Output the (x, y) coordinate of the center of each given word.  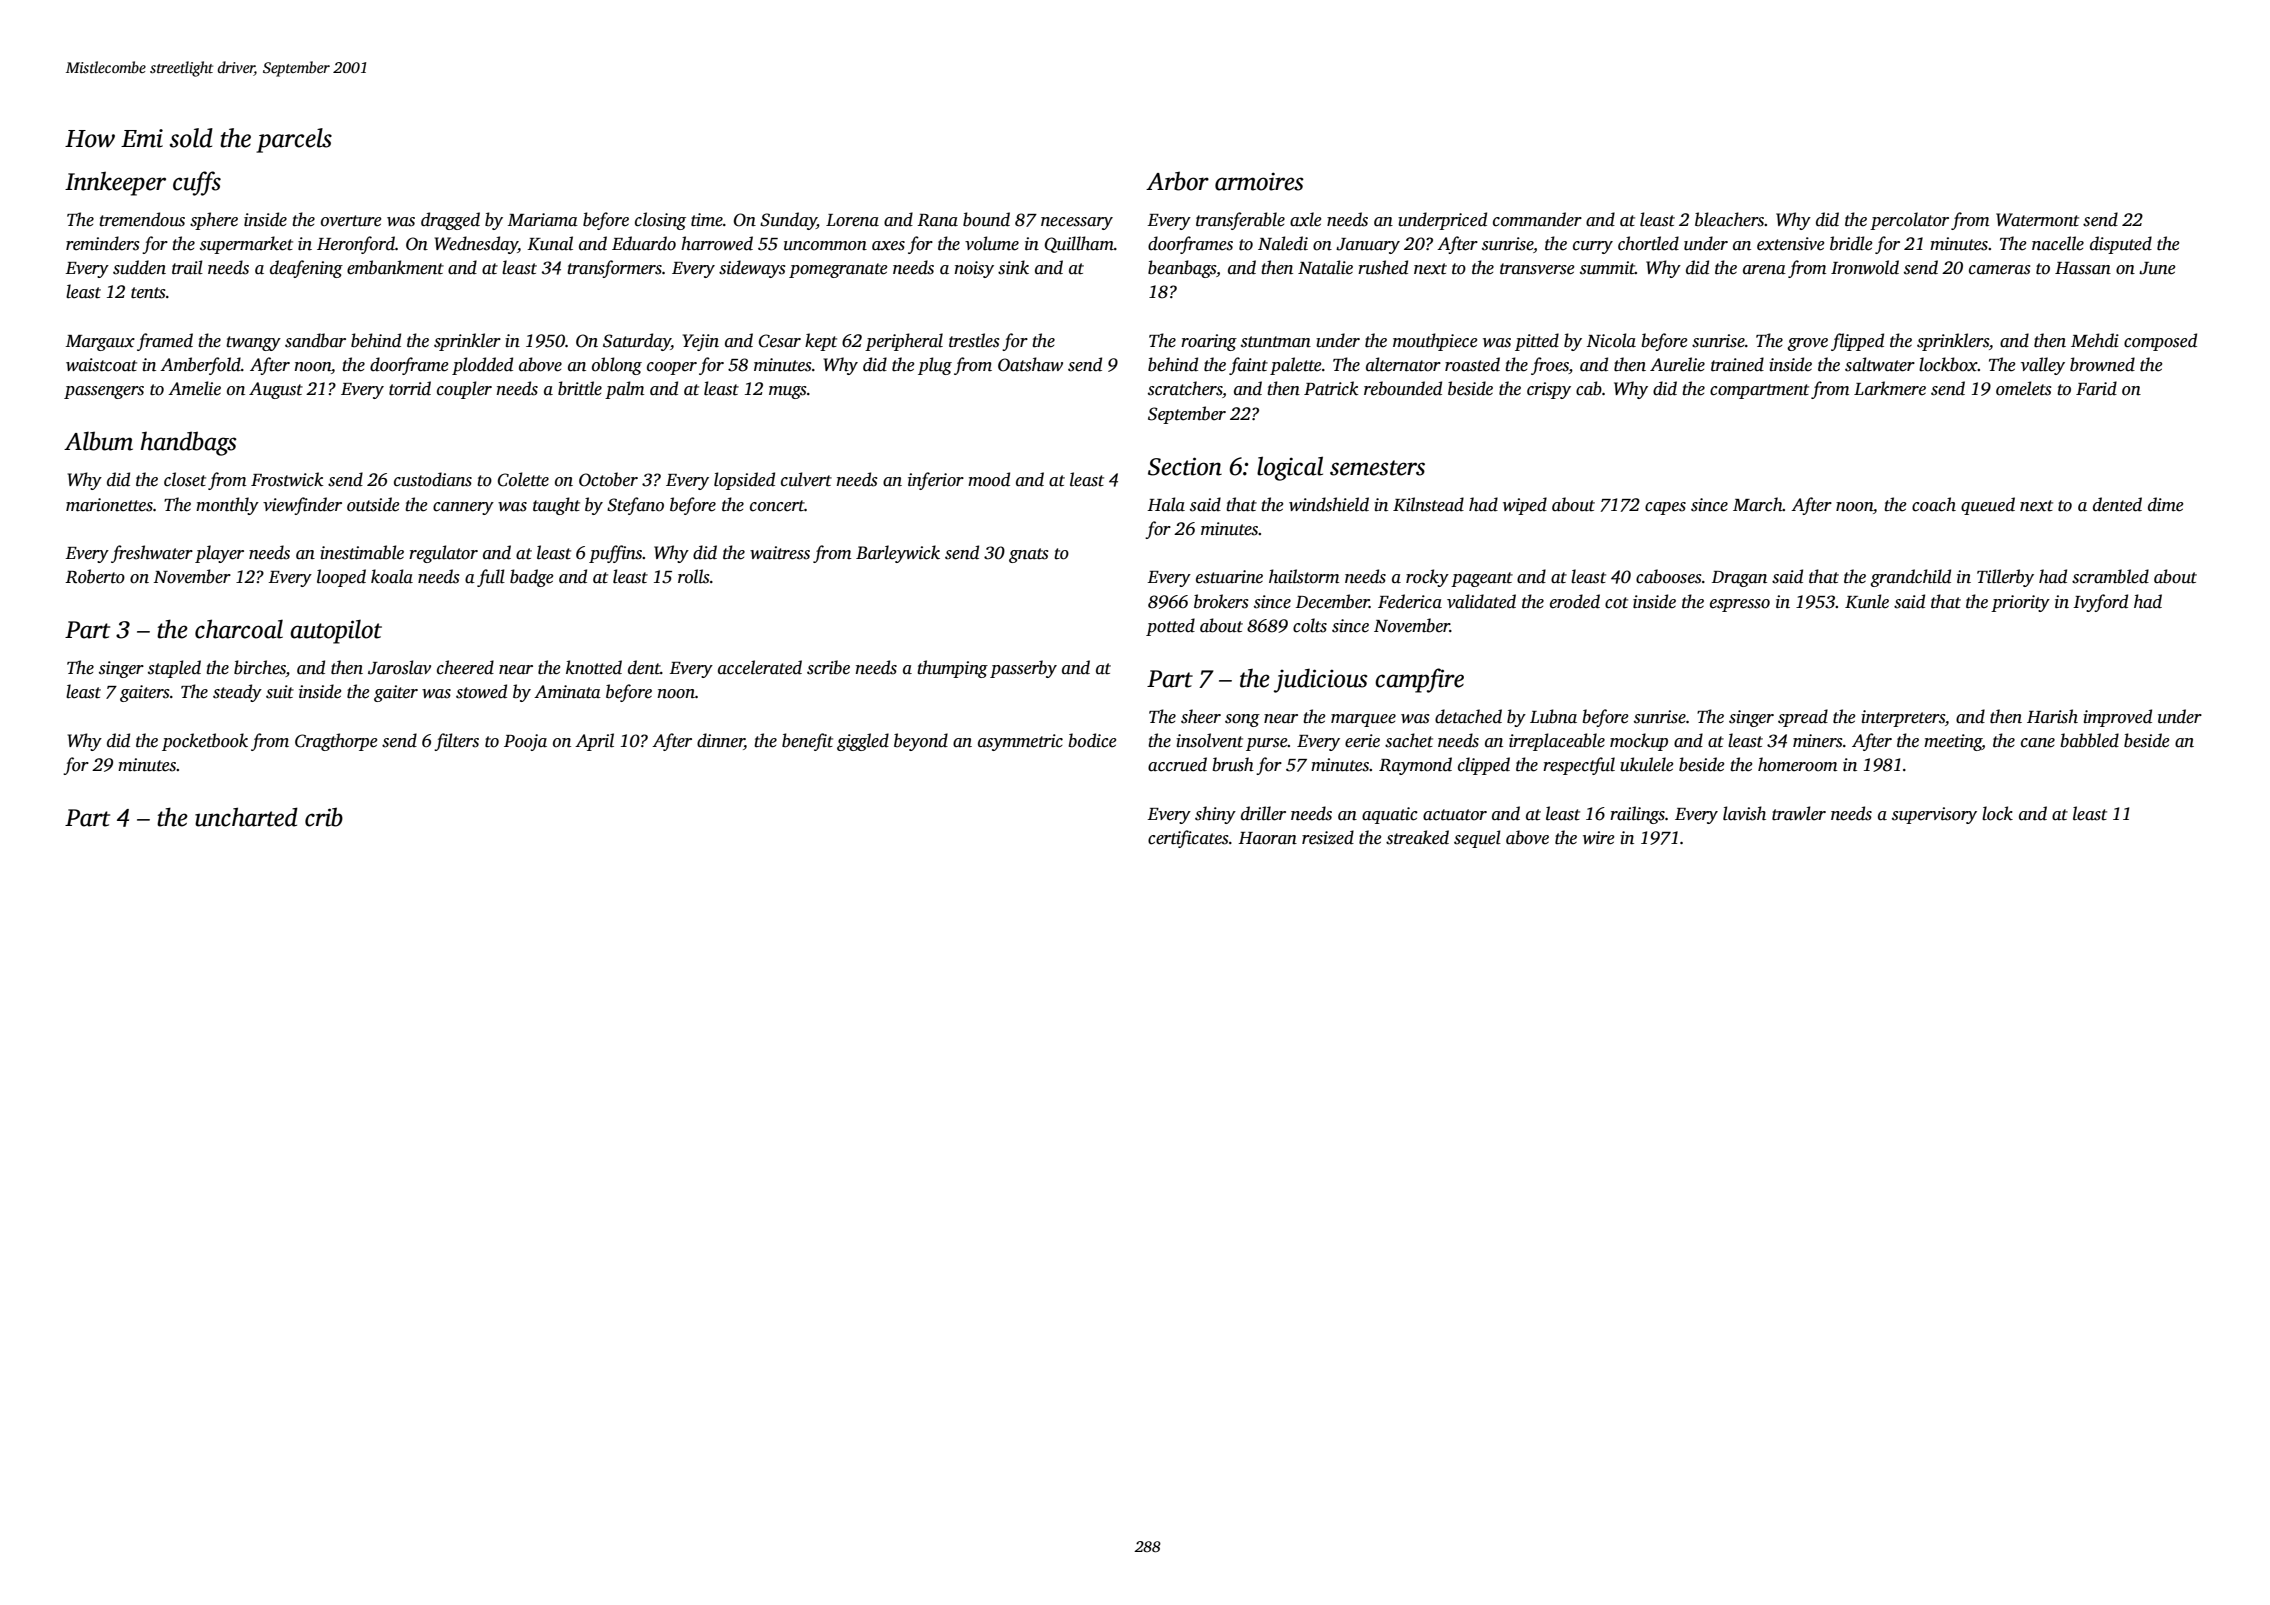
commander (1537, 219)
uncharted (246, 817)
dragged (450, 221)
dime (2165, 504)
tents (148, 293)
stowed (481, 691)
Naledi (1283, 243)
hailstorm (1304, 576)
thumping (952, 669)
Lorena (852, 220)
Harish (2052, 716)
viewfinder (302, 506)
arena (1764, 270)
